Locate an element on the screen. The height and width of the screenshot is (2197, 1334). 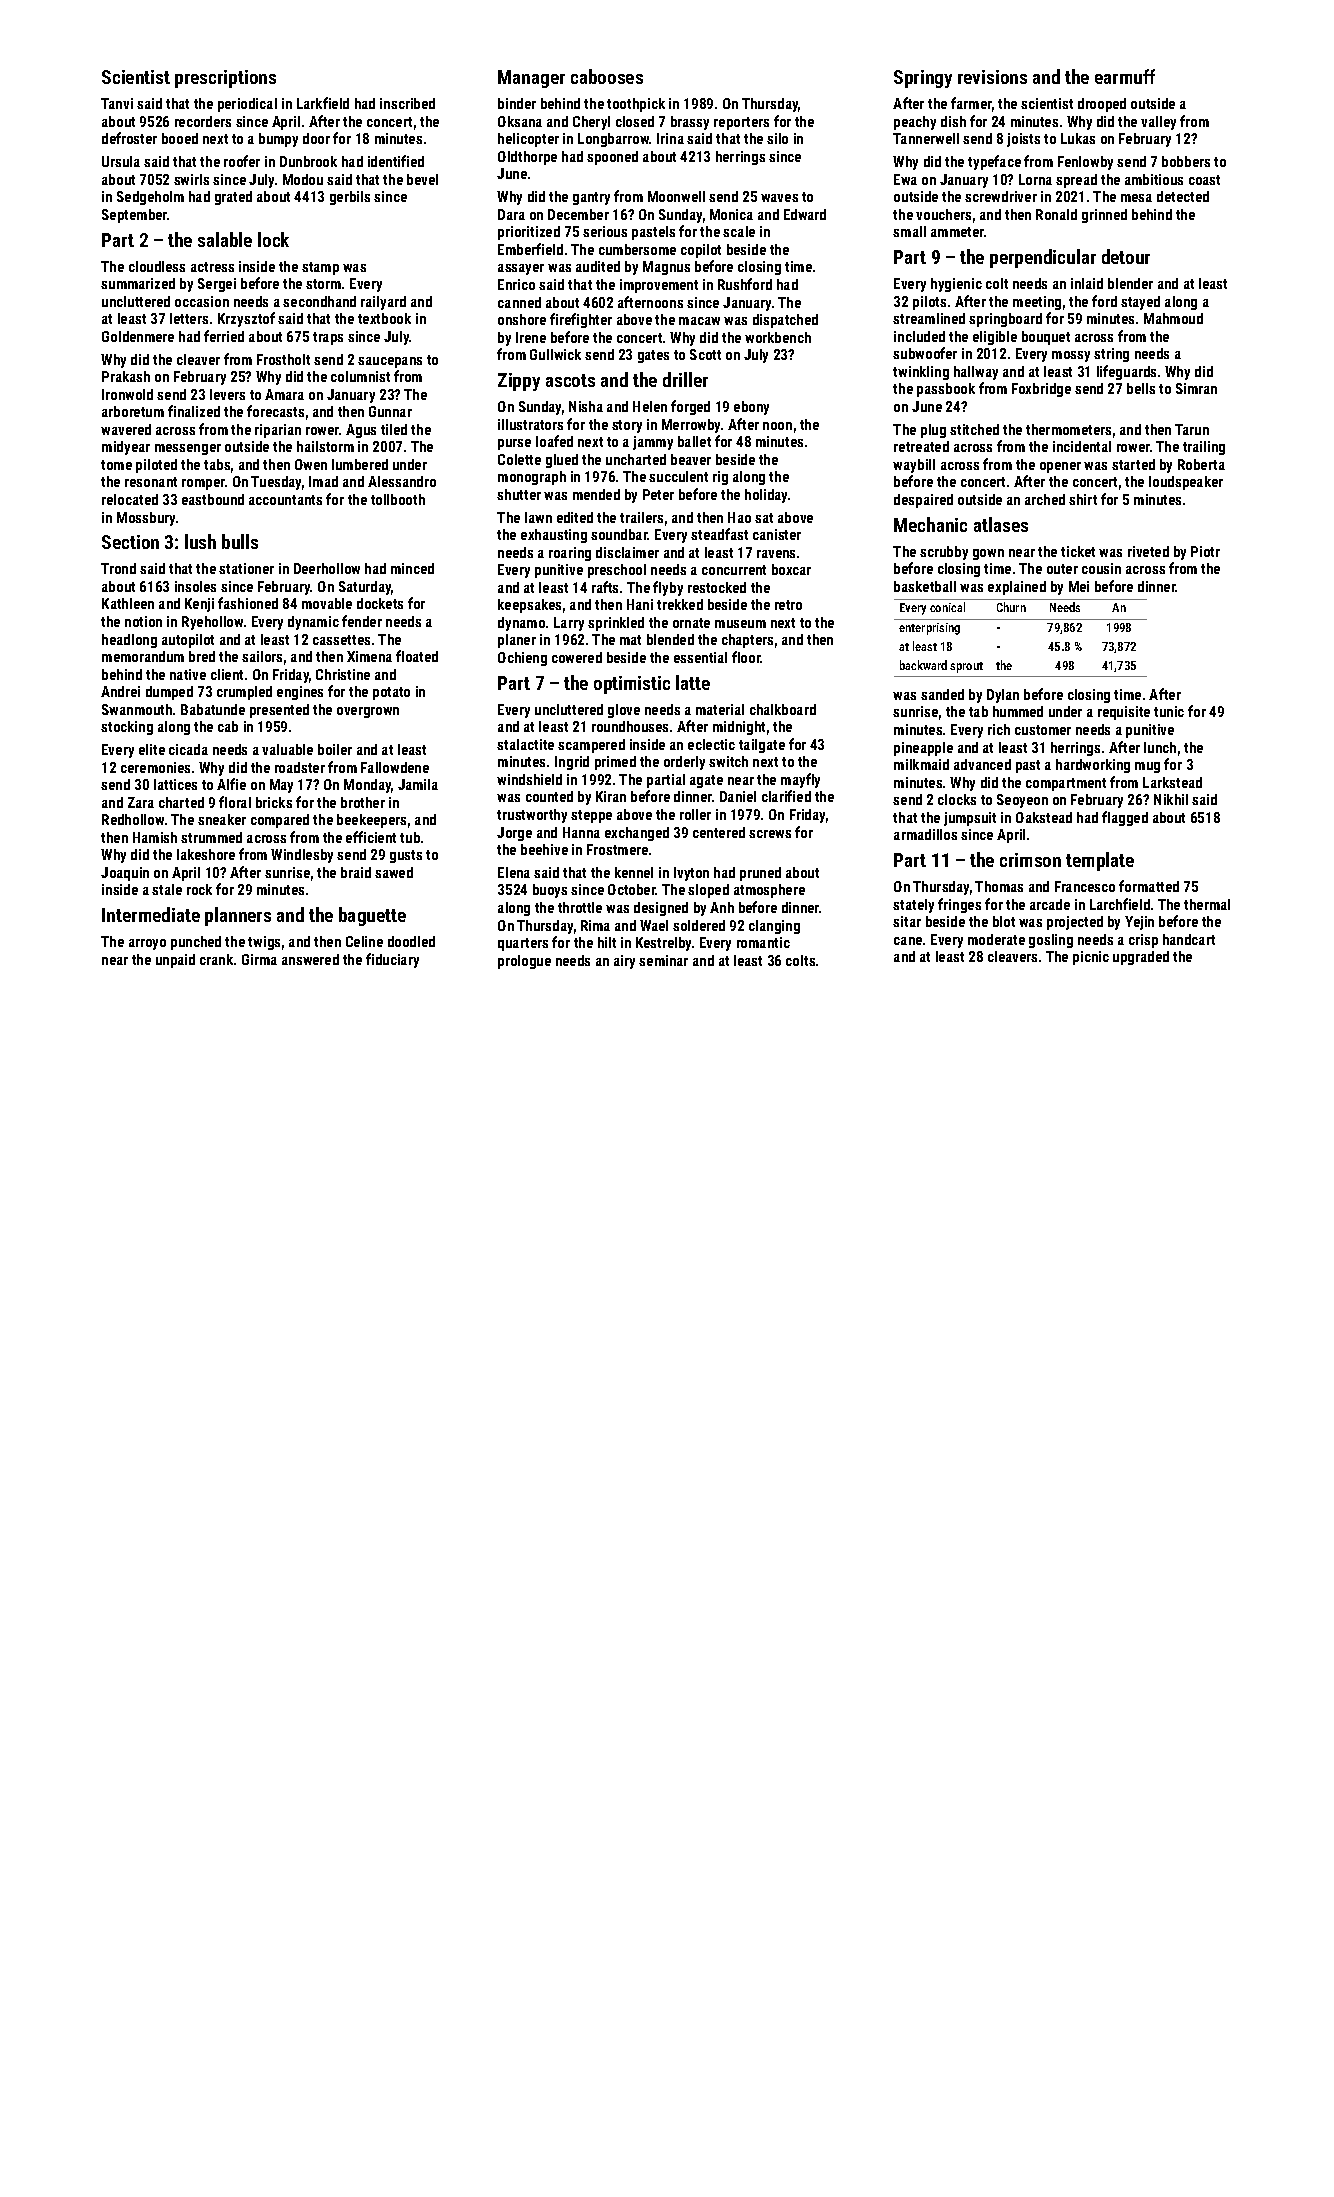
Kestrelby is located at coordinates (663, 944).
